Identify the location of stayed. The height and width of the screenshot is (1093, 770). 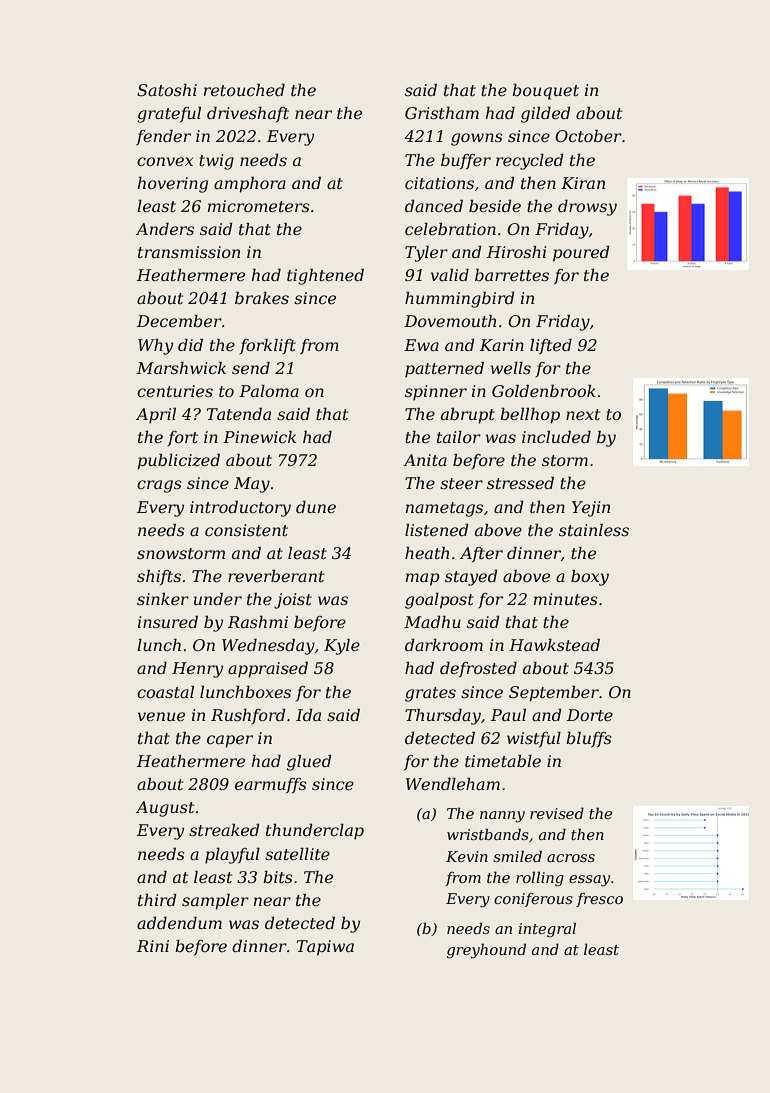
(471, 578).
